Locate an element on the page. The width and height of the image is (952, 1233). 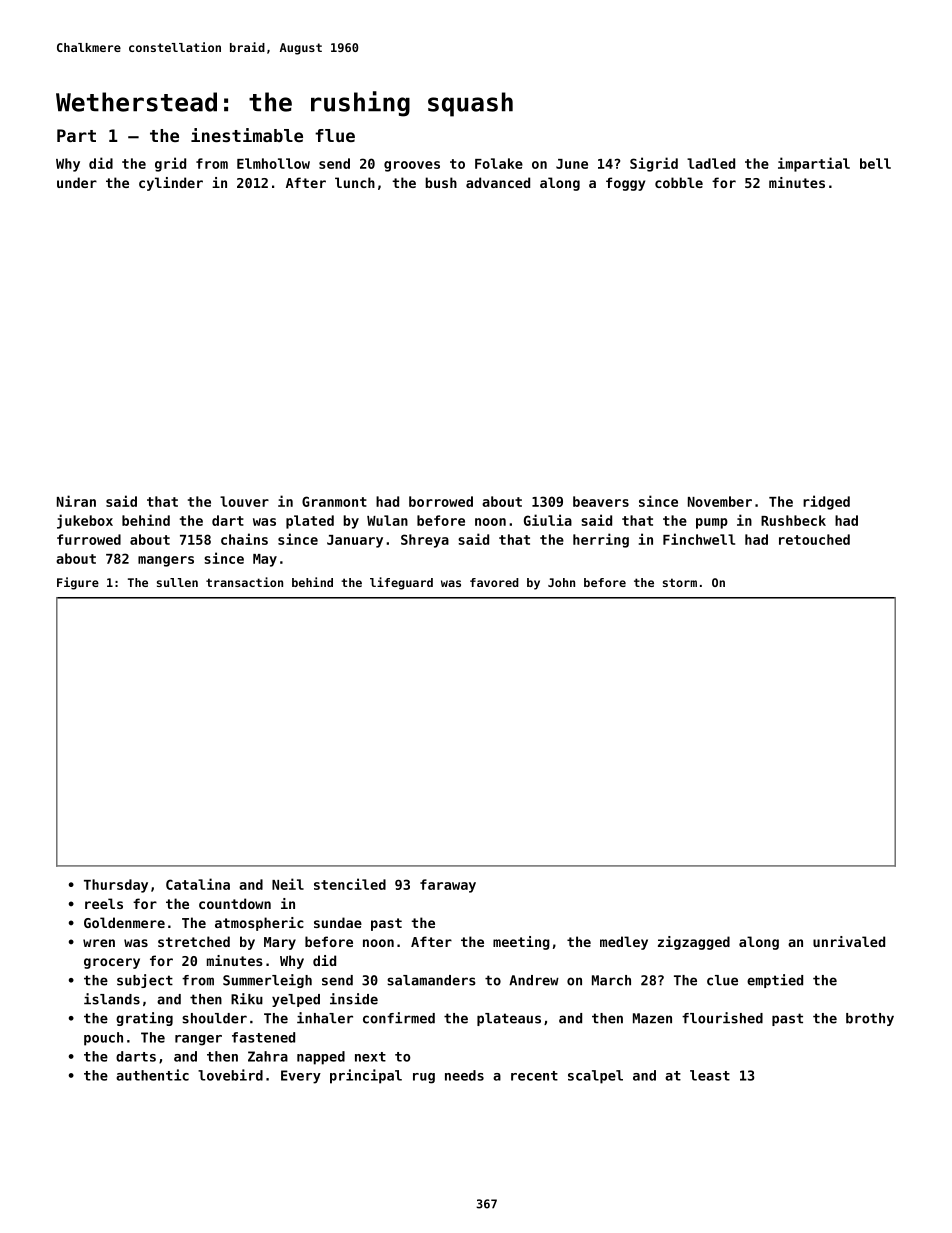
Neil is located at coordinates (288, 884).
